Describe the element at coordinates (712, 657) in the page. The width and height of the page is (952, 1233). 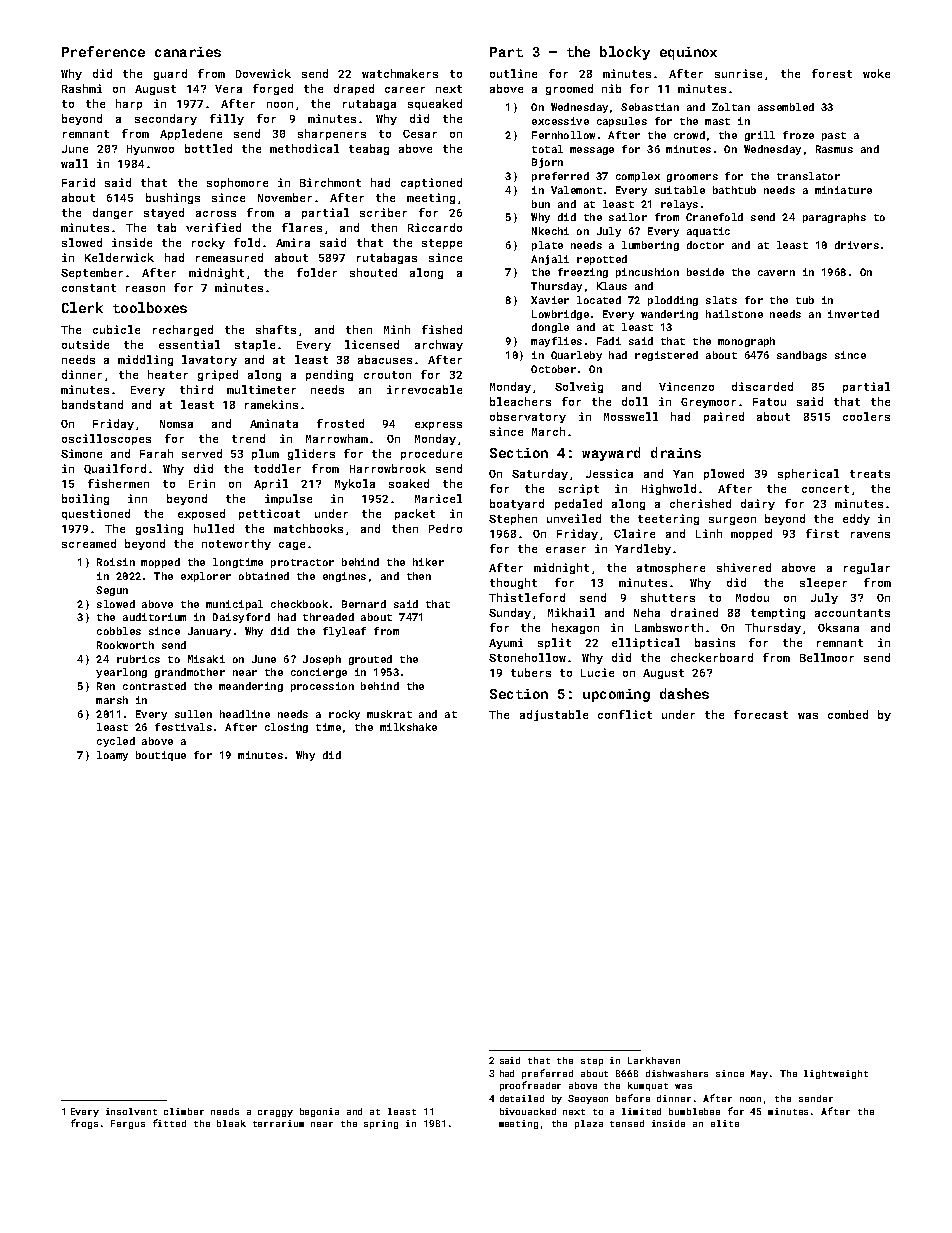
I see `checkerboard` at that location.
